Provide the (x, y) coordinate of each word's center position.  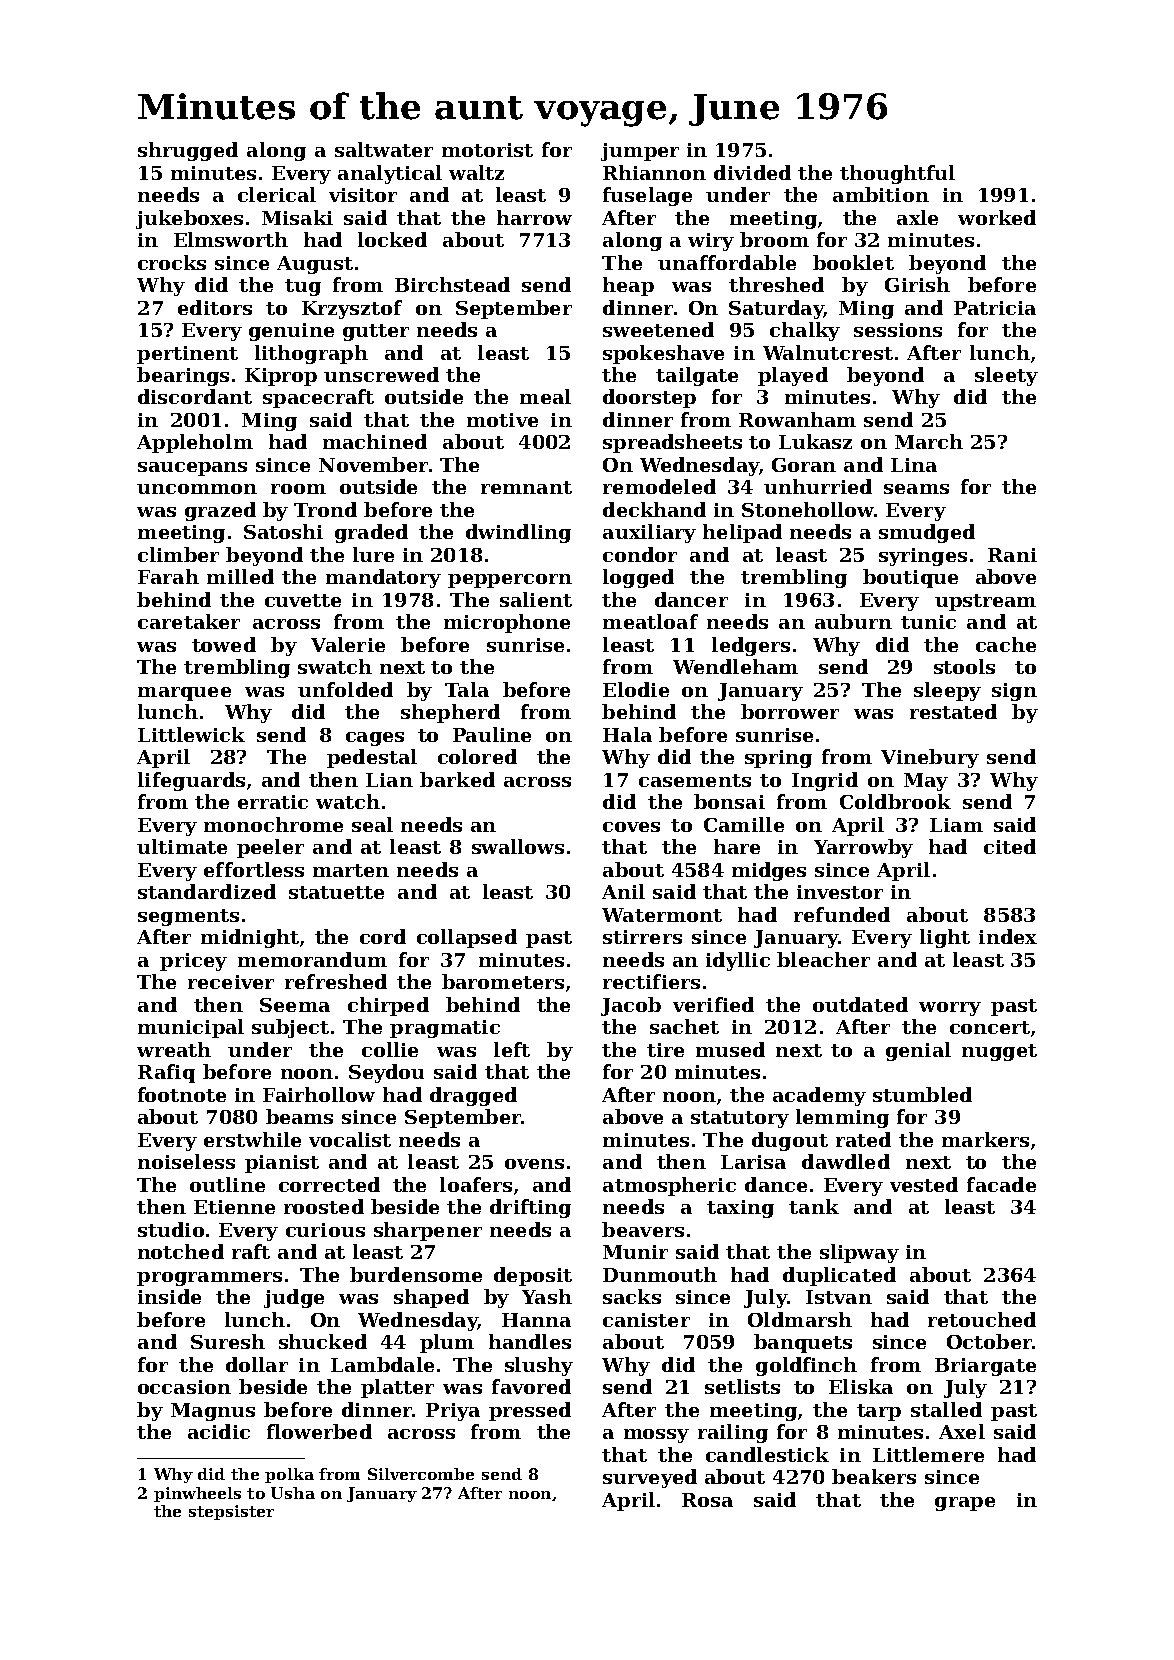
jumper (640, 152)
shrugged (188, 151)
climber (178, 554)
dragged (473, 1096)
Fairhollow (319, 1094)
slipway (859, 1253)
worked (997, 217)
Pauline (492, 734)
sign (1014, 692)
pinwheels (197, 1494)
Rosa (707, 1500)
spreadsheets (672, 443)
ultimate (182, 846)
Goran (804, 465)
